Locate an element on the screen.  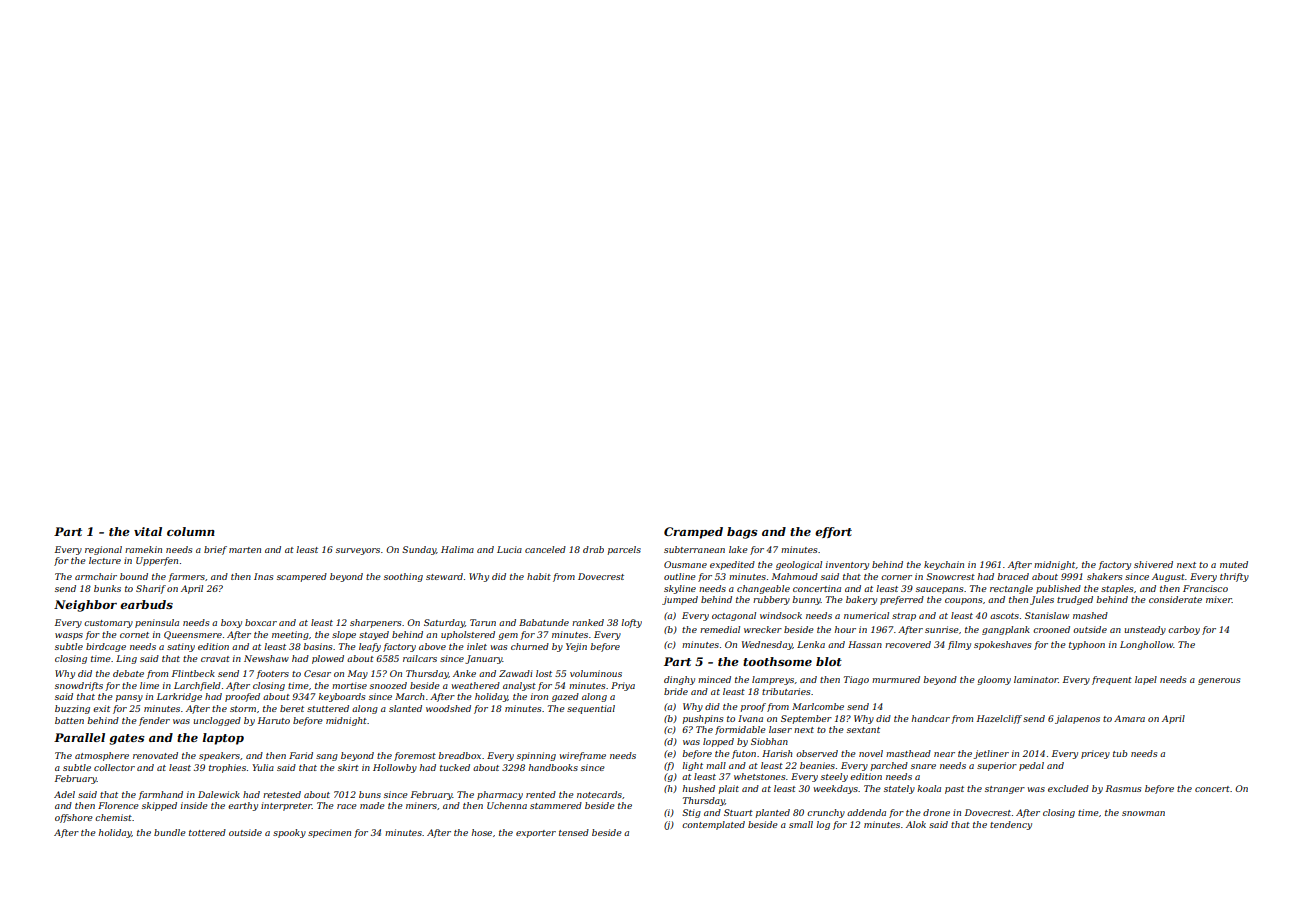
lost is located at coordinates (544, 673).
